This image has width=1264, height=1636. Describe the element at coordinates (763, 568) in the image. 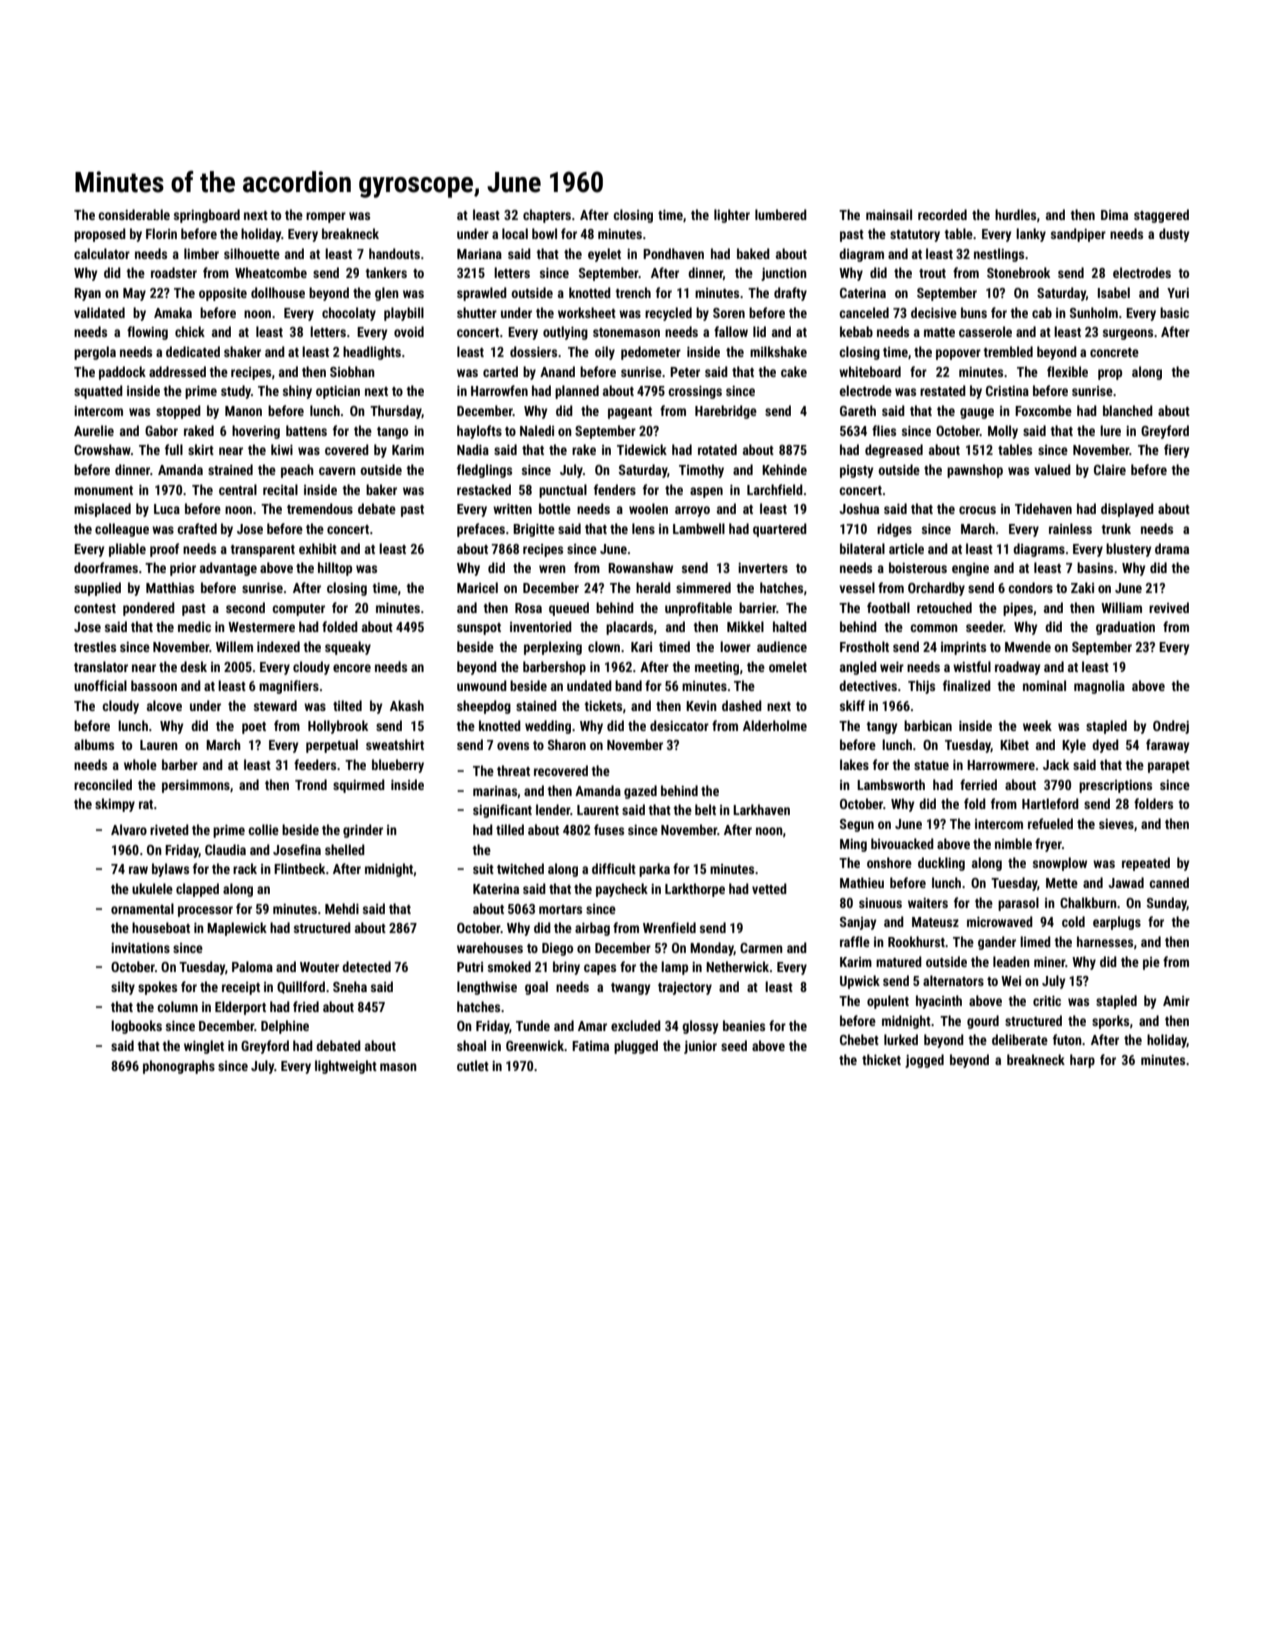

I see `inverters` at that location.
